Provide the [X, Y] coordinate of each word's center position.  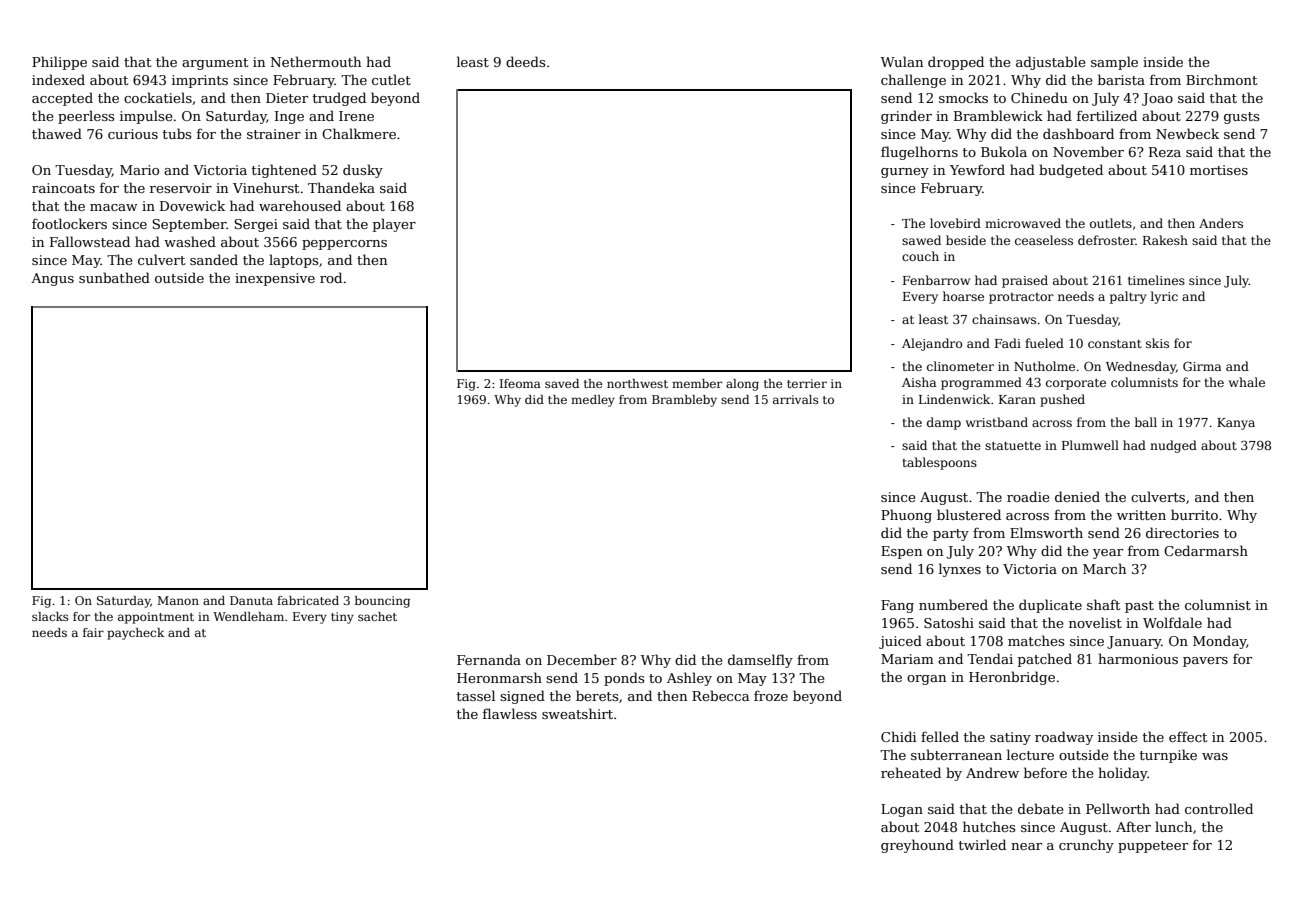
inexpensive [275, 279]
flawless [510, 713]
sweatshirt [577, 713]
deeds [525, 61]
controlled [1219, 808]
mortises [1219, 170]
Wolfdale [1172, 622]
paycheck [135, 634]
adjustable [1051, 63]
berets [597, 695]
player [394, 225]
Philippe [59, 63]
